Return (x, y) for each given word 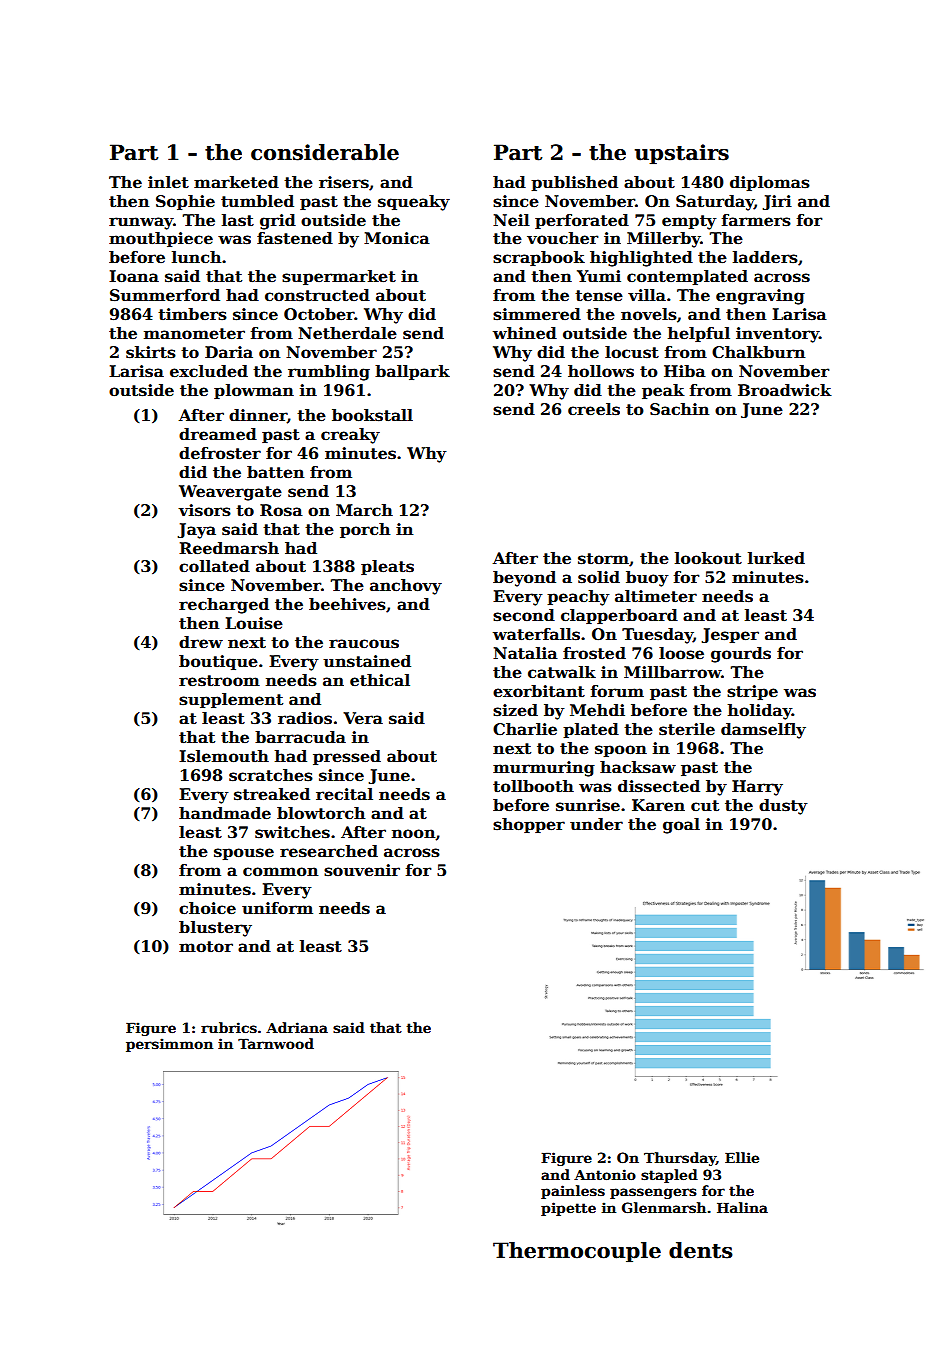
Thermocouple (577, 1252)
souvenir (362, 870)
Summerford (165, 295)
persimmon (169, 1045)
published (574, 183)
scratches (271, 775)
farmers (756, 220)
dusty (783, 807)
